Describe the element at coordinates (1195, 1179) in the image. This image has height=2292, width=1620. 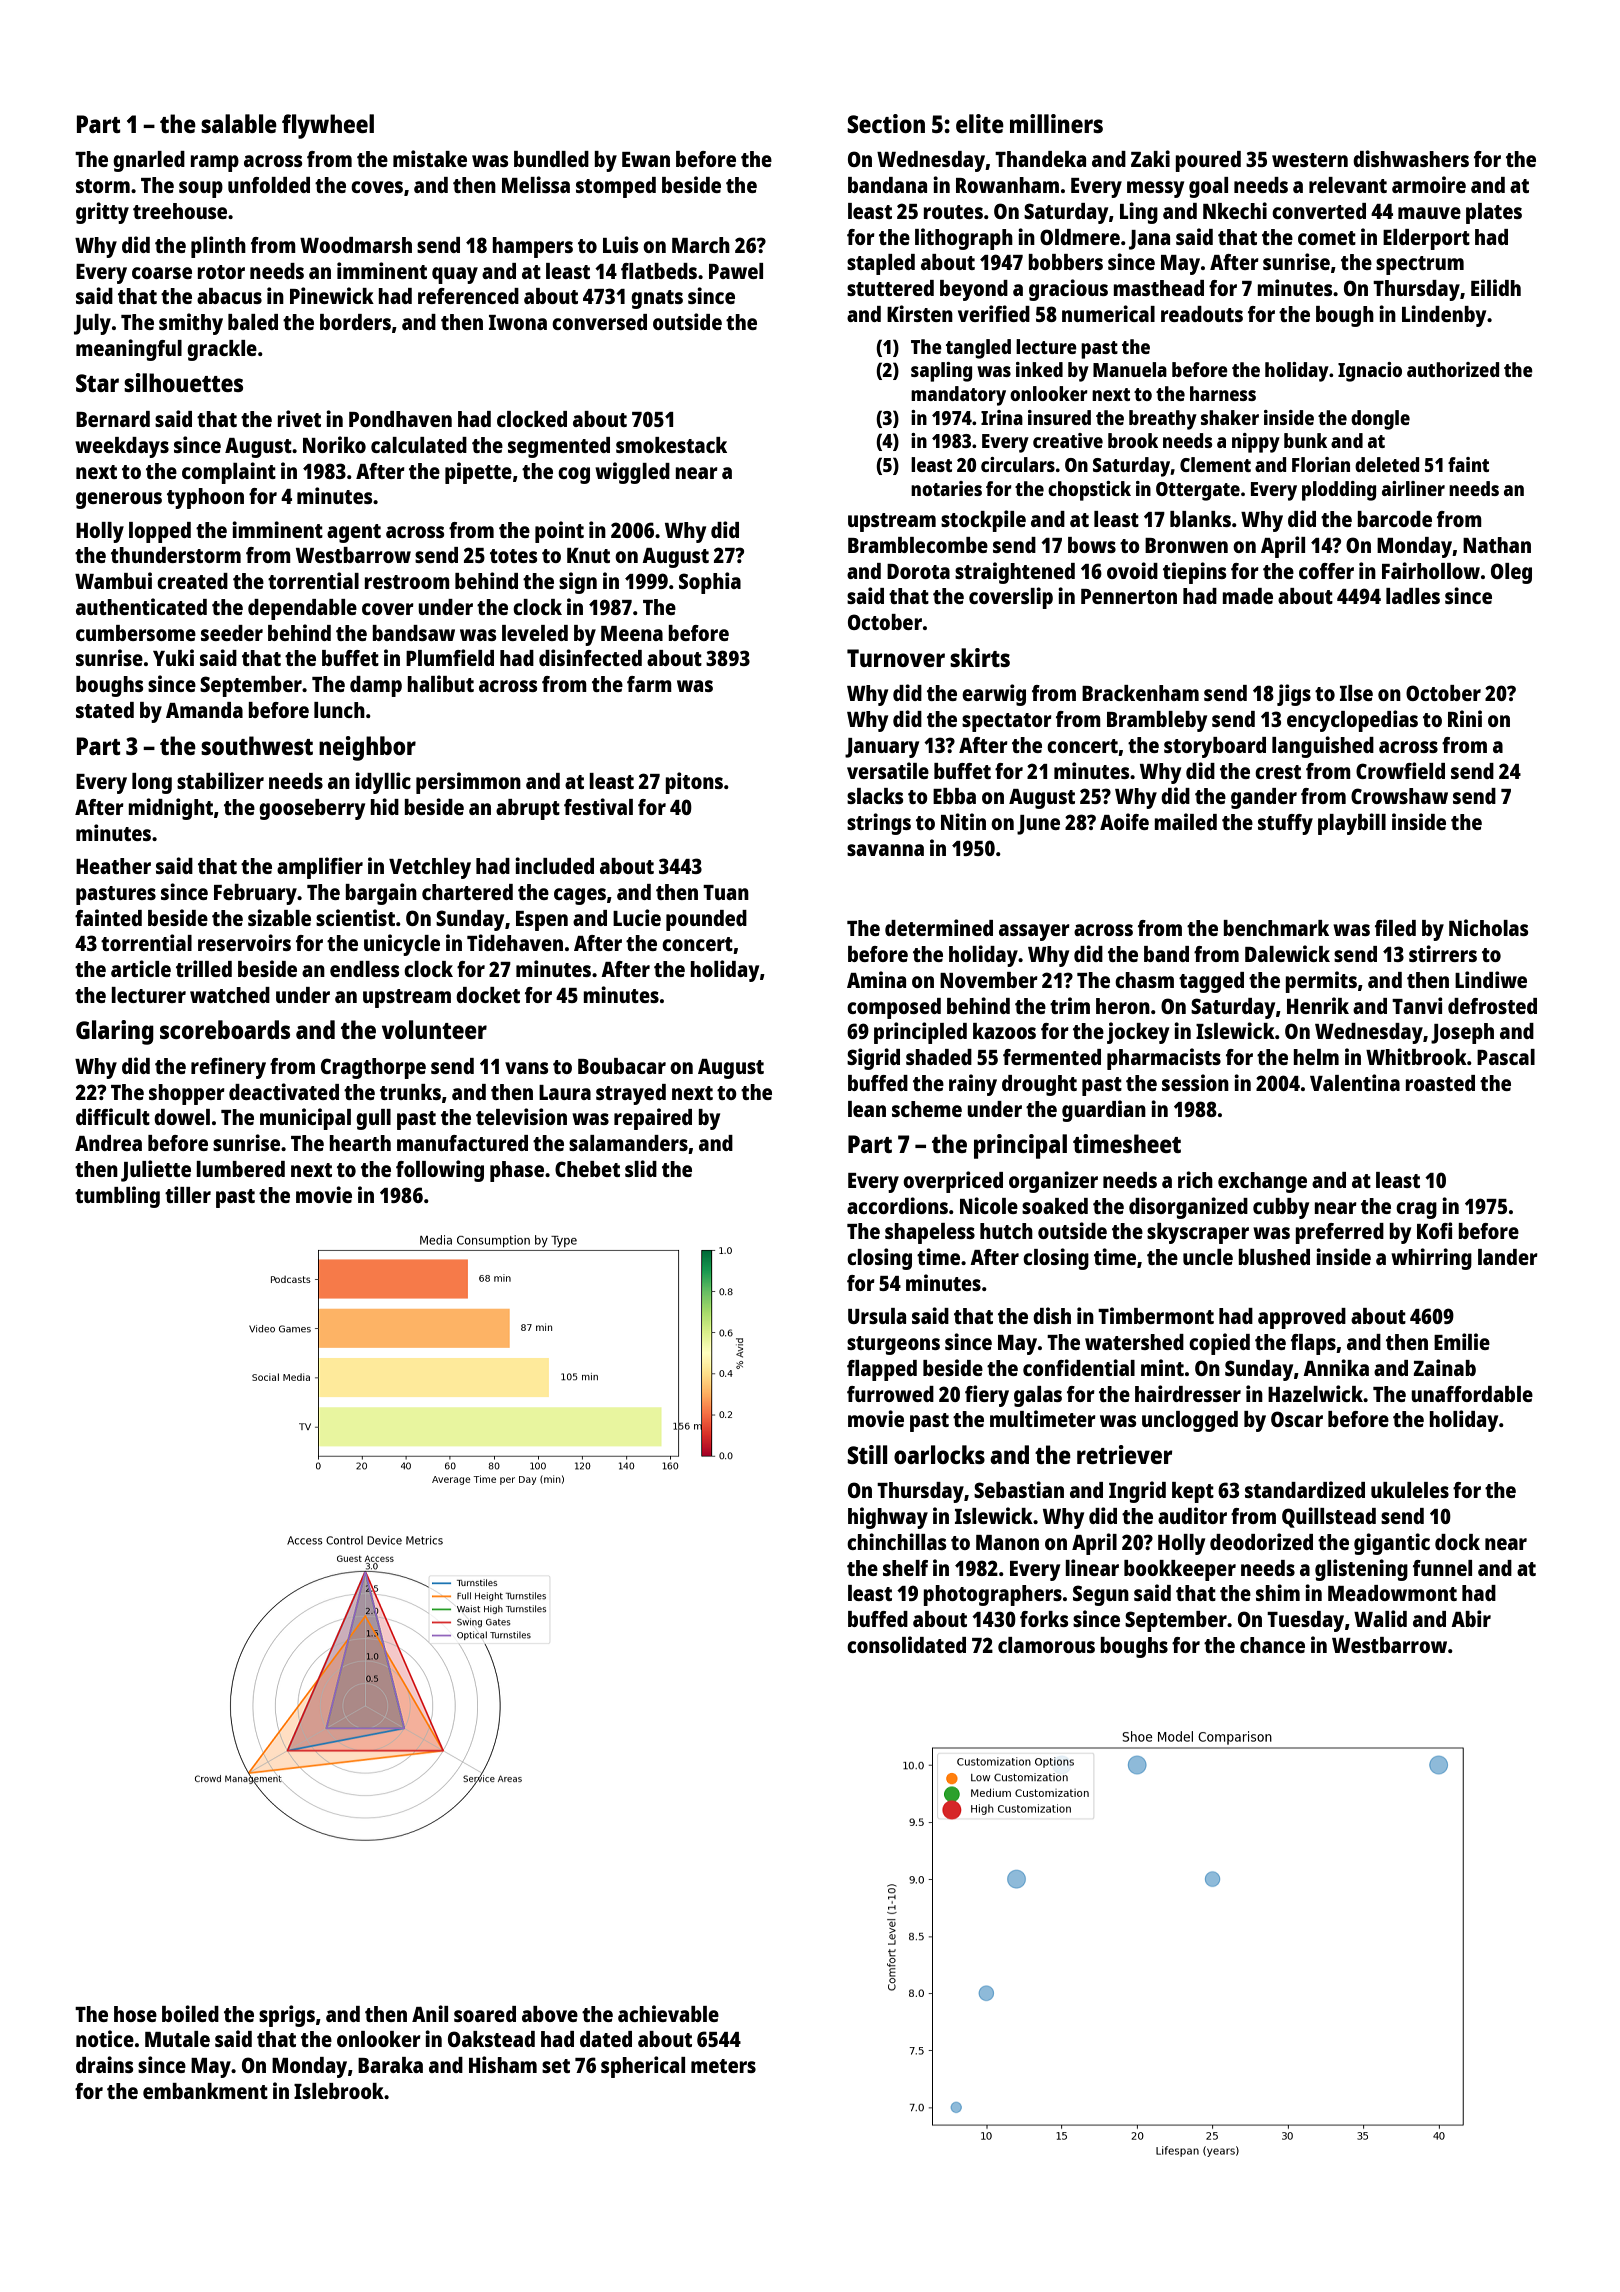
I see `rich` at that location.
